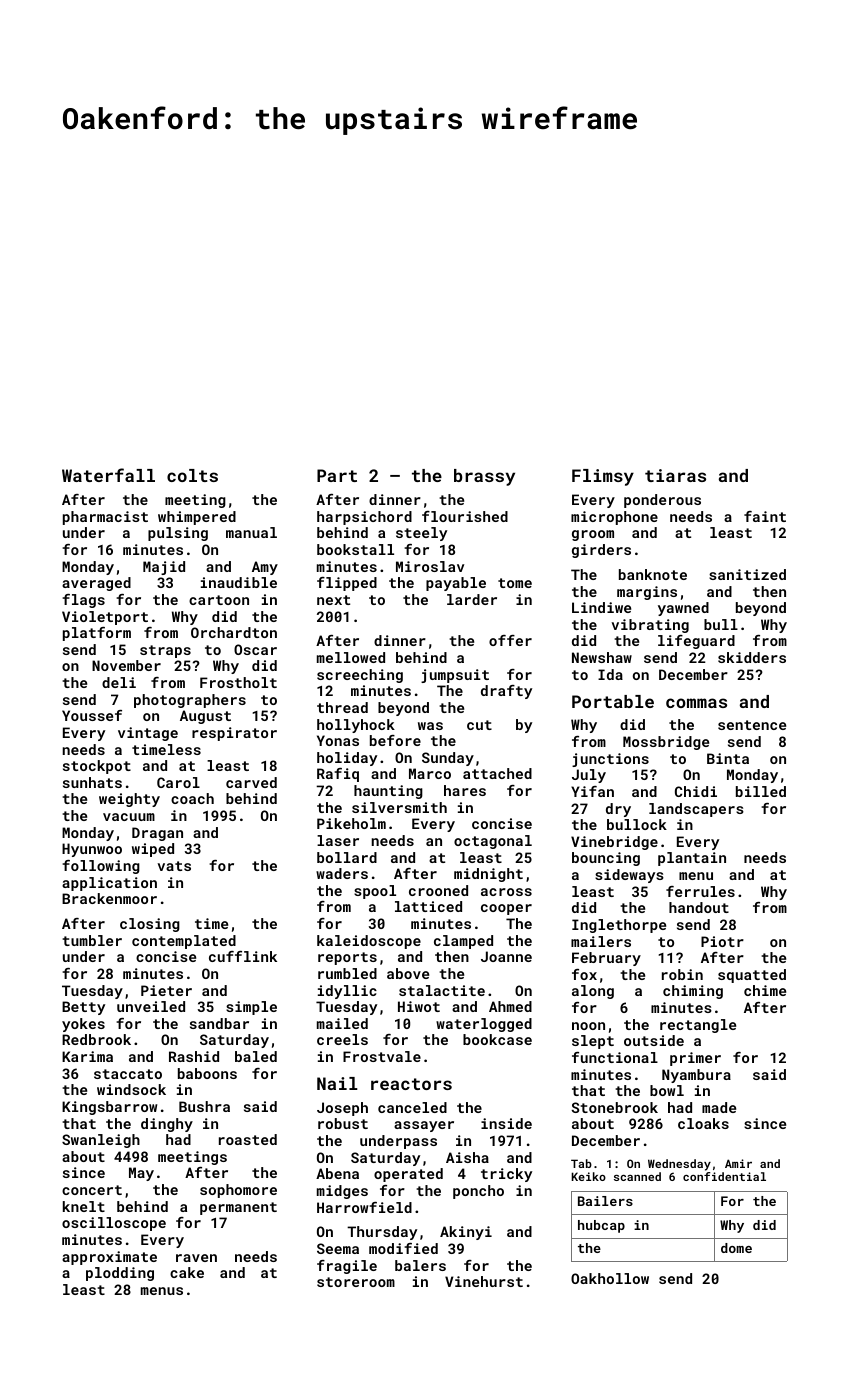 This document has width=849, height=1400. Describe the element at coordinates (192, 798) in the document. I see `coach` at that location.
